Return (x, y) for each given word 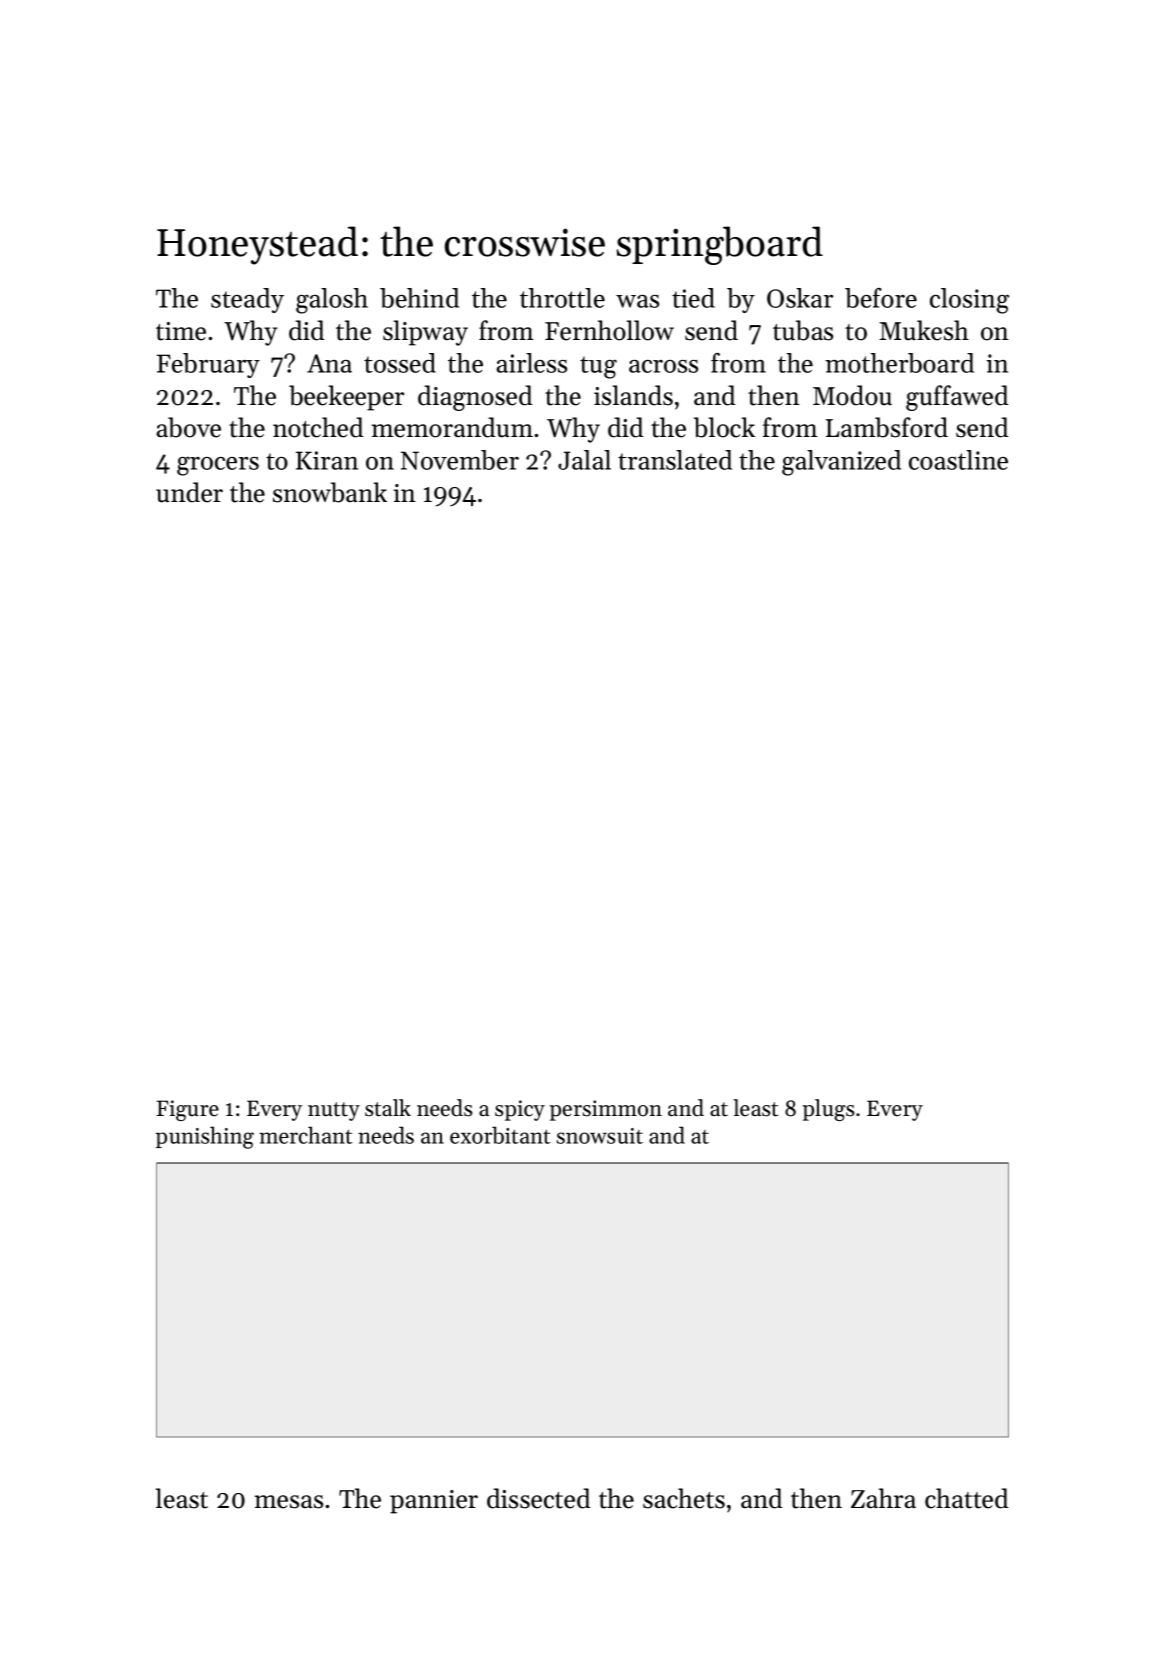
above (189, 427)
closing (969, 301)
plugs (828, 1110)
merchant (306, 1135)
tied (693, 298)
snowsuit (600, 1136)
